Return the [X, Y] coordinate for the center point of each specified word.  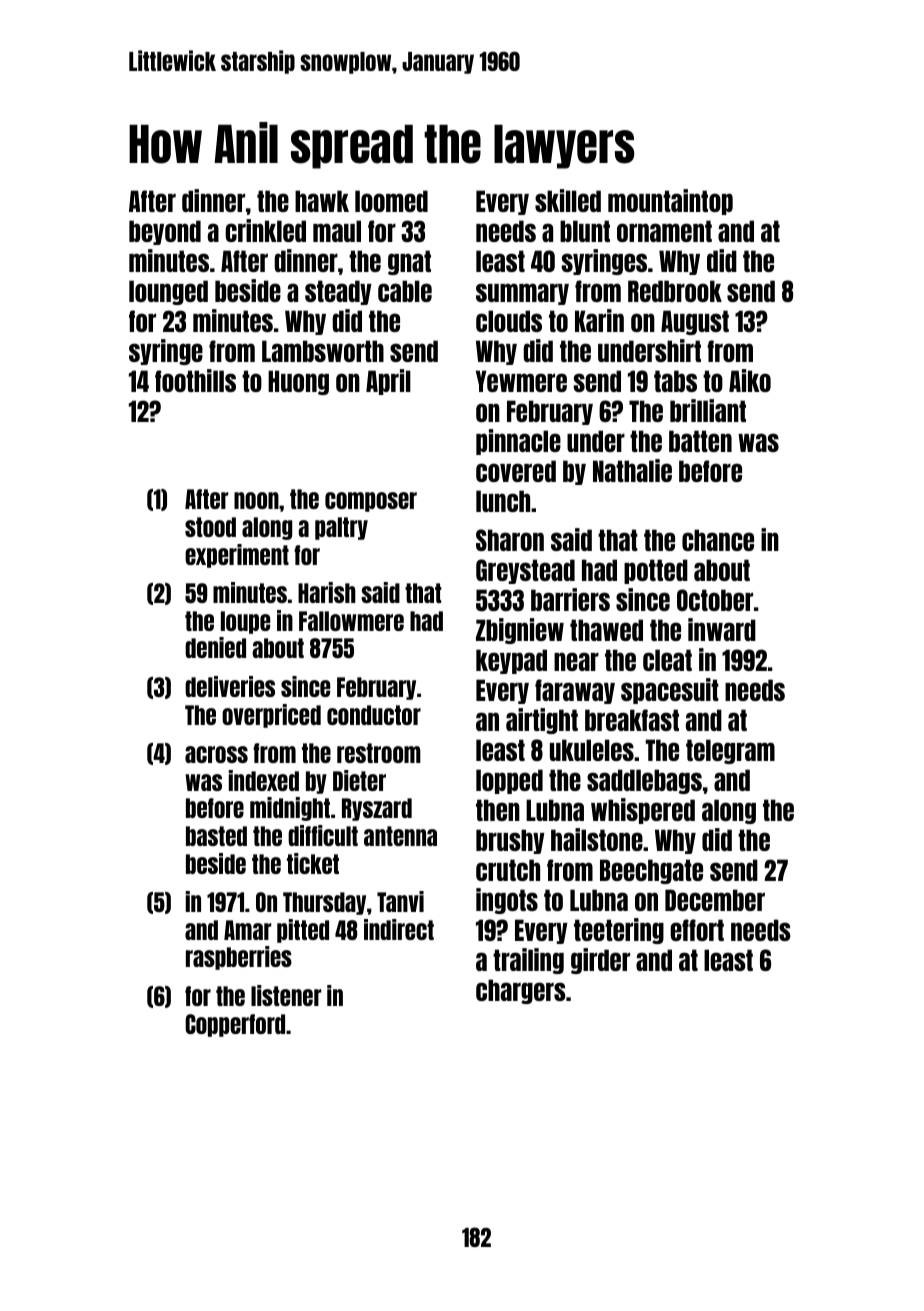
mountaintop [670, 202]
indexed [264, 780]
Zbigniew [520, 631]
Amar [247, 930]
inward [722, 629]
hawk [322, 201]
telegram [730, 751]
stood [210, 527]
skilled [568, 200]
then [498, 810]
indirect [399, 929]
